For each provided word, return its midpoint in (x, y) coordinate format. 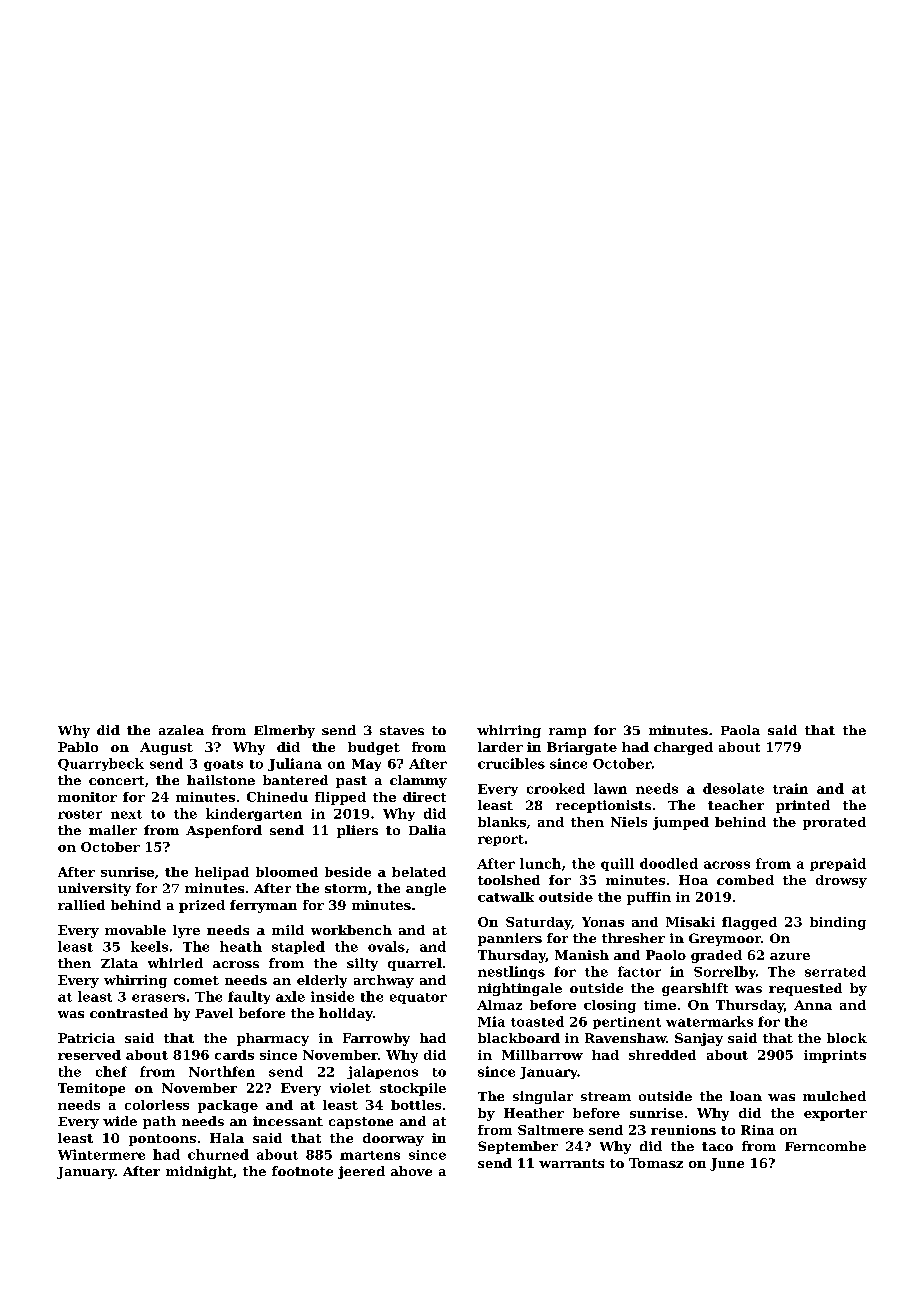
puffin (649, 898)
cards (234, 1055)
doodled (669, 863)
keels (149, 946)
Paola (740, 730)
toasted (537, 1021)
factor (639, 971)
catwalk (506, 897)
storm (346, 888)
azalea (181, 730)
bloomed (287, 872)
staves (402, 730)
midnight (199, 1172)
